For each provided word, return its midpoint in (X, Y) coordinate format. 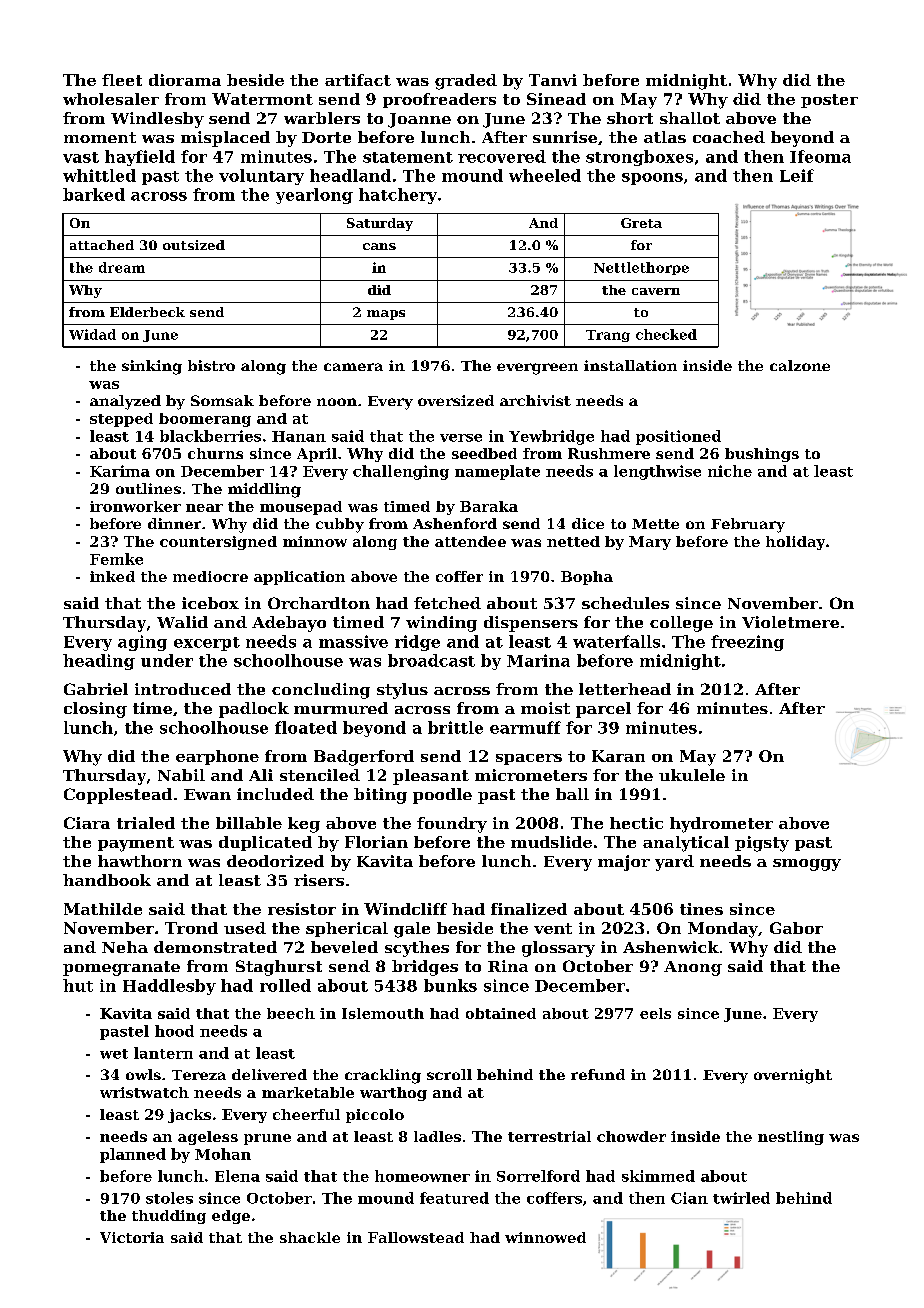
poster (829, 101)
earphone (217, 757)
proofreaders (439, 100)
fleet (122, 80)
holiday (795, 543)
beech (291, 1013)
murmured (341, 708)
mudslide (551, 842)
